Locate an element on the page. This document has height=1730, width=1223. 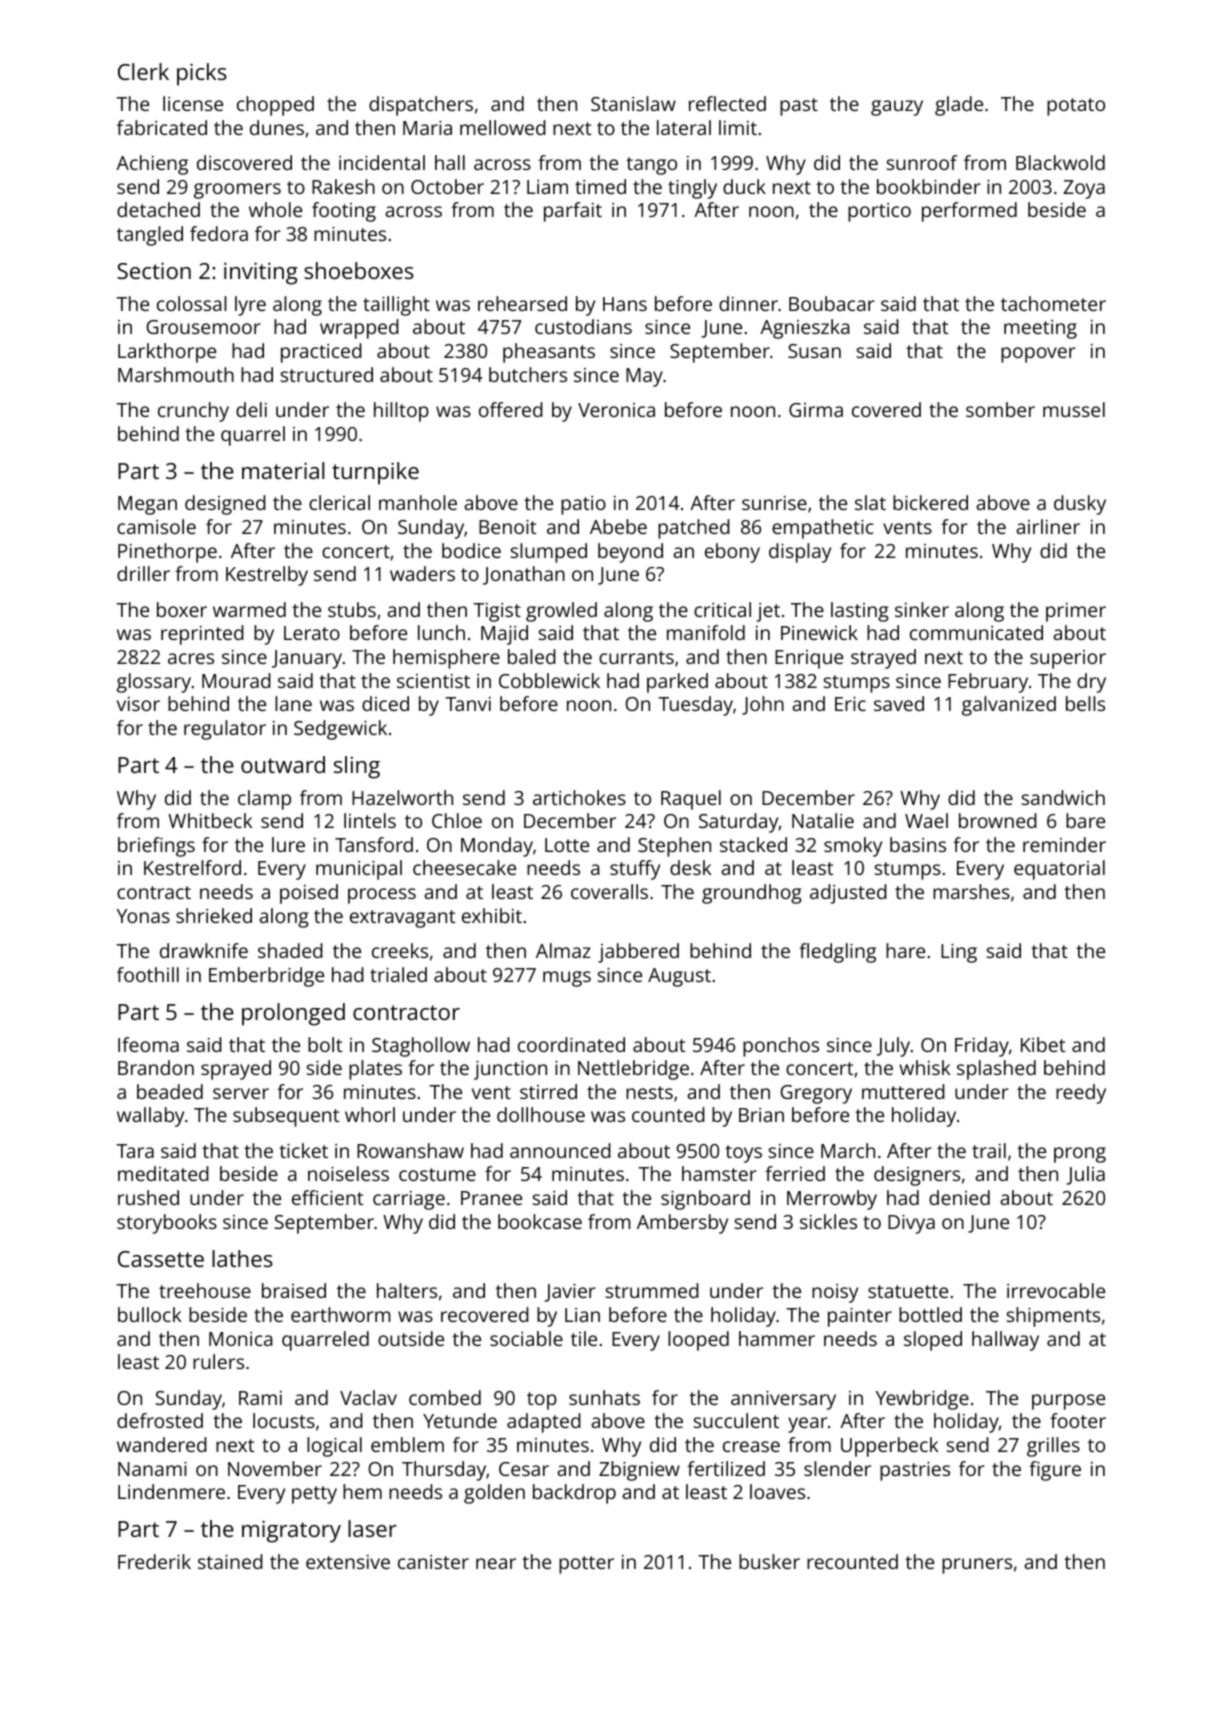
May is located at coordinates (644, 377).
